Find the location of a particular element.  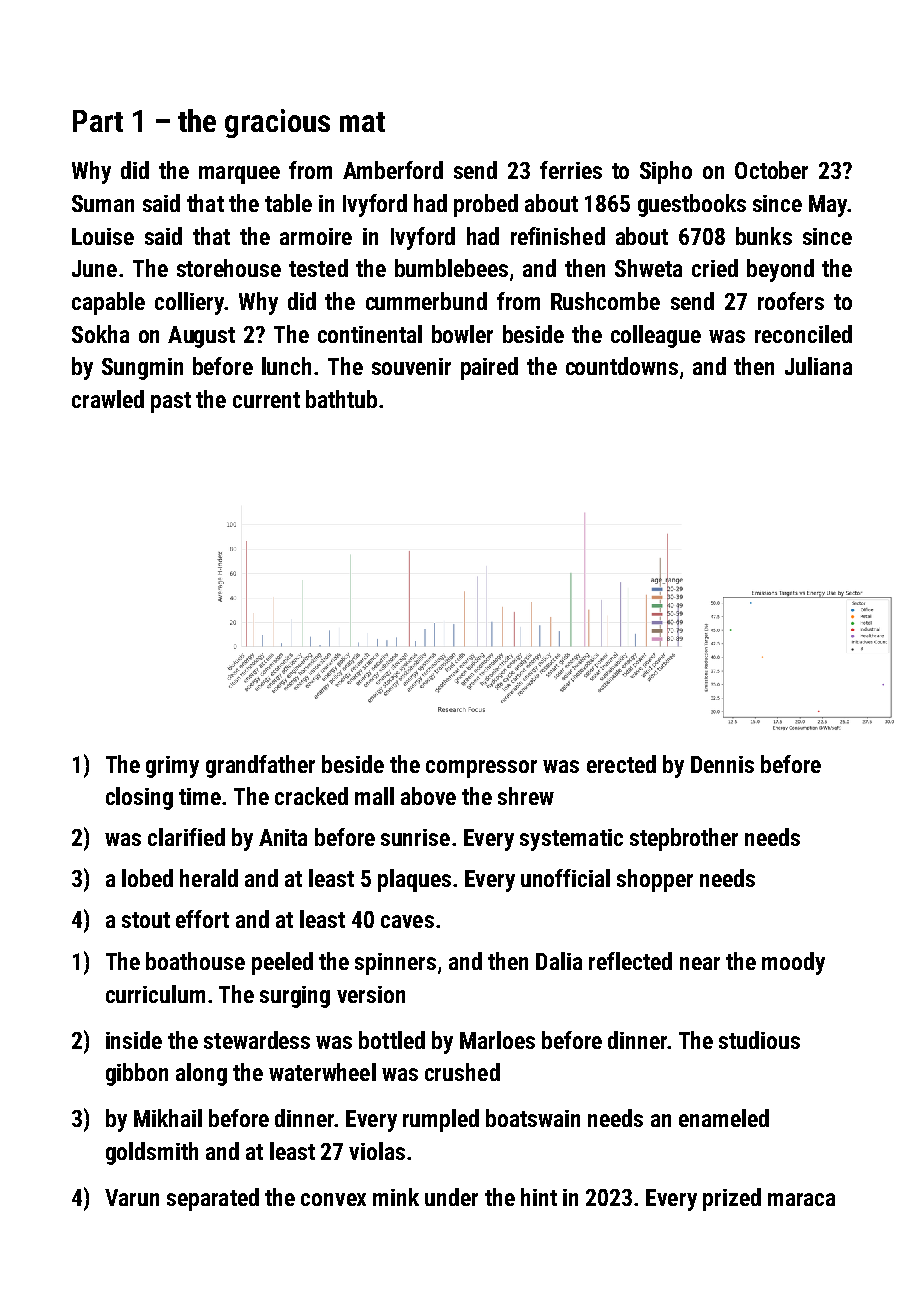

above is located at coordinates (428, 796).
